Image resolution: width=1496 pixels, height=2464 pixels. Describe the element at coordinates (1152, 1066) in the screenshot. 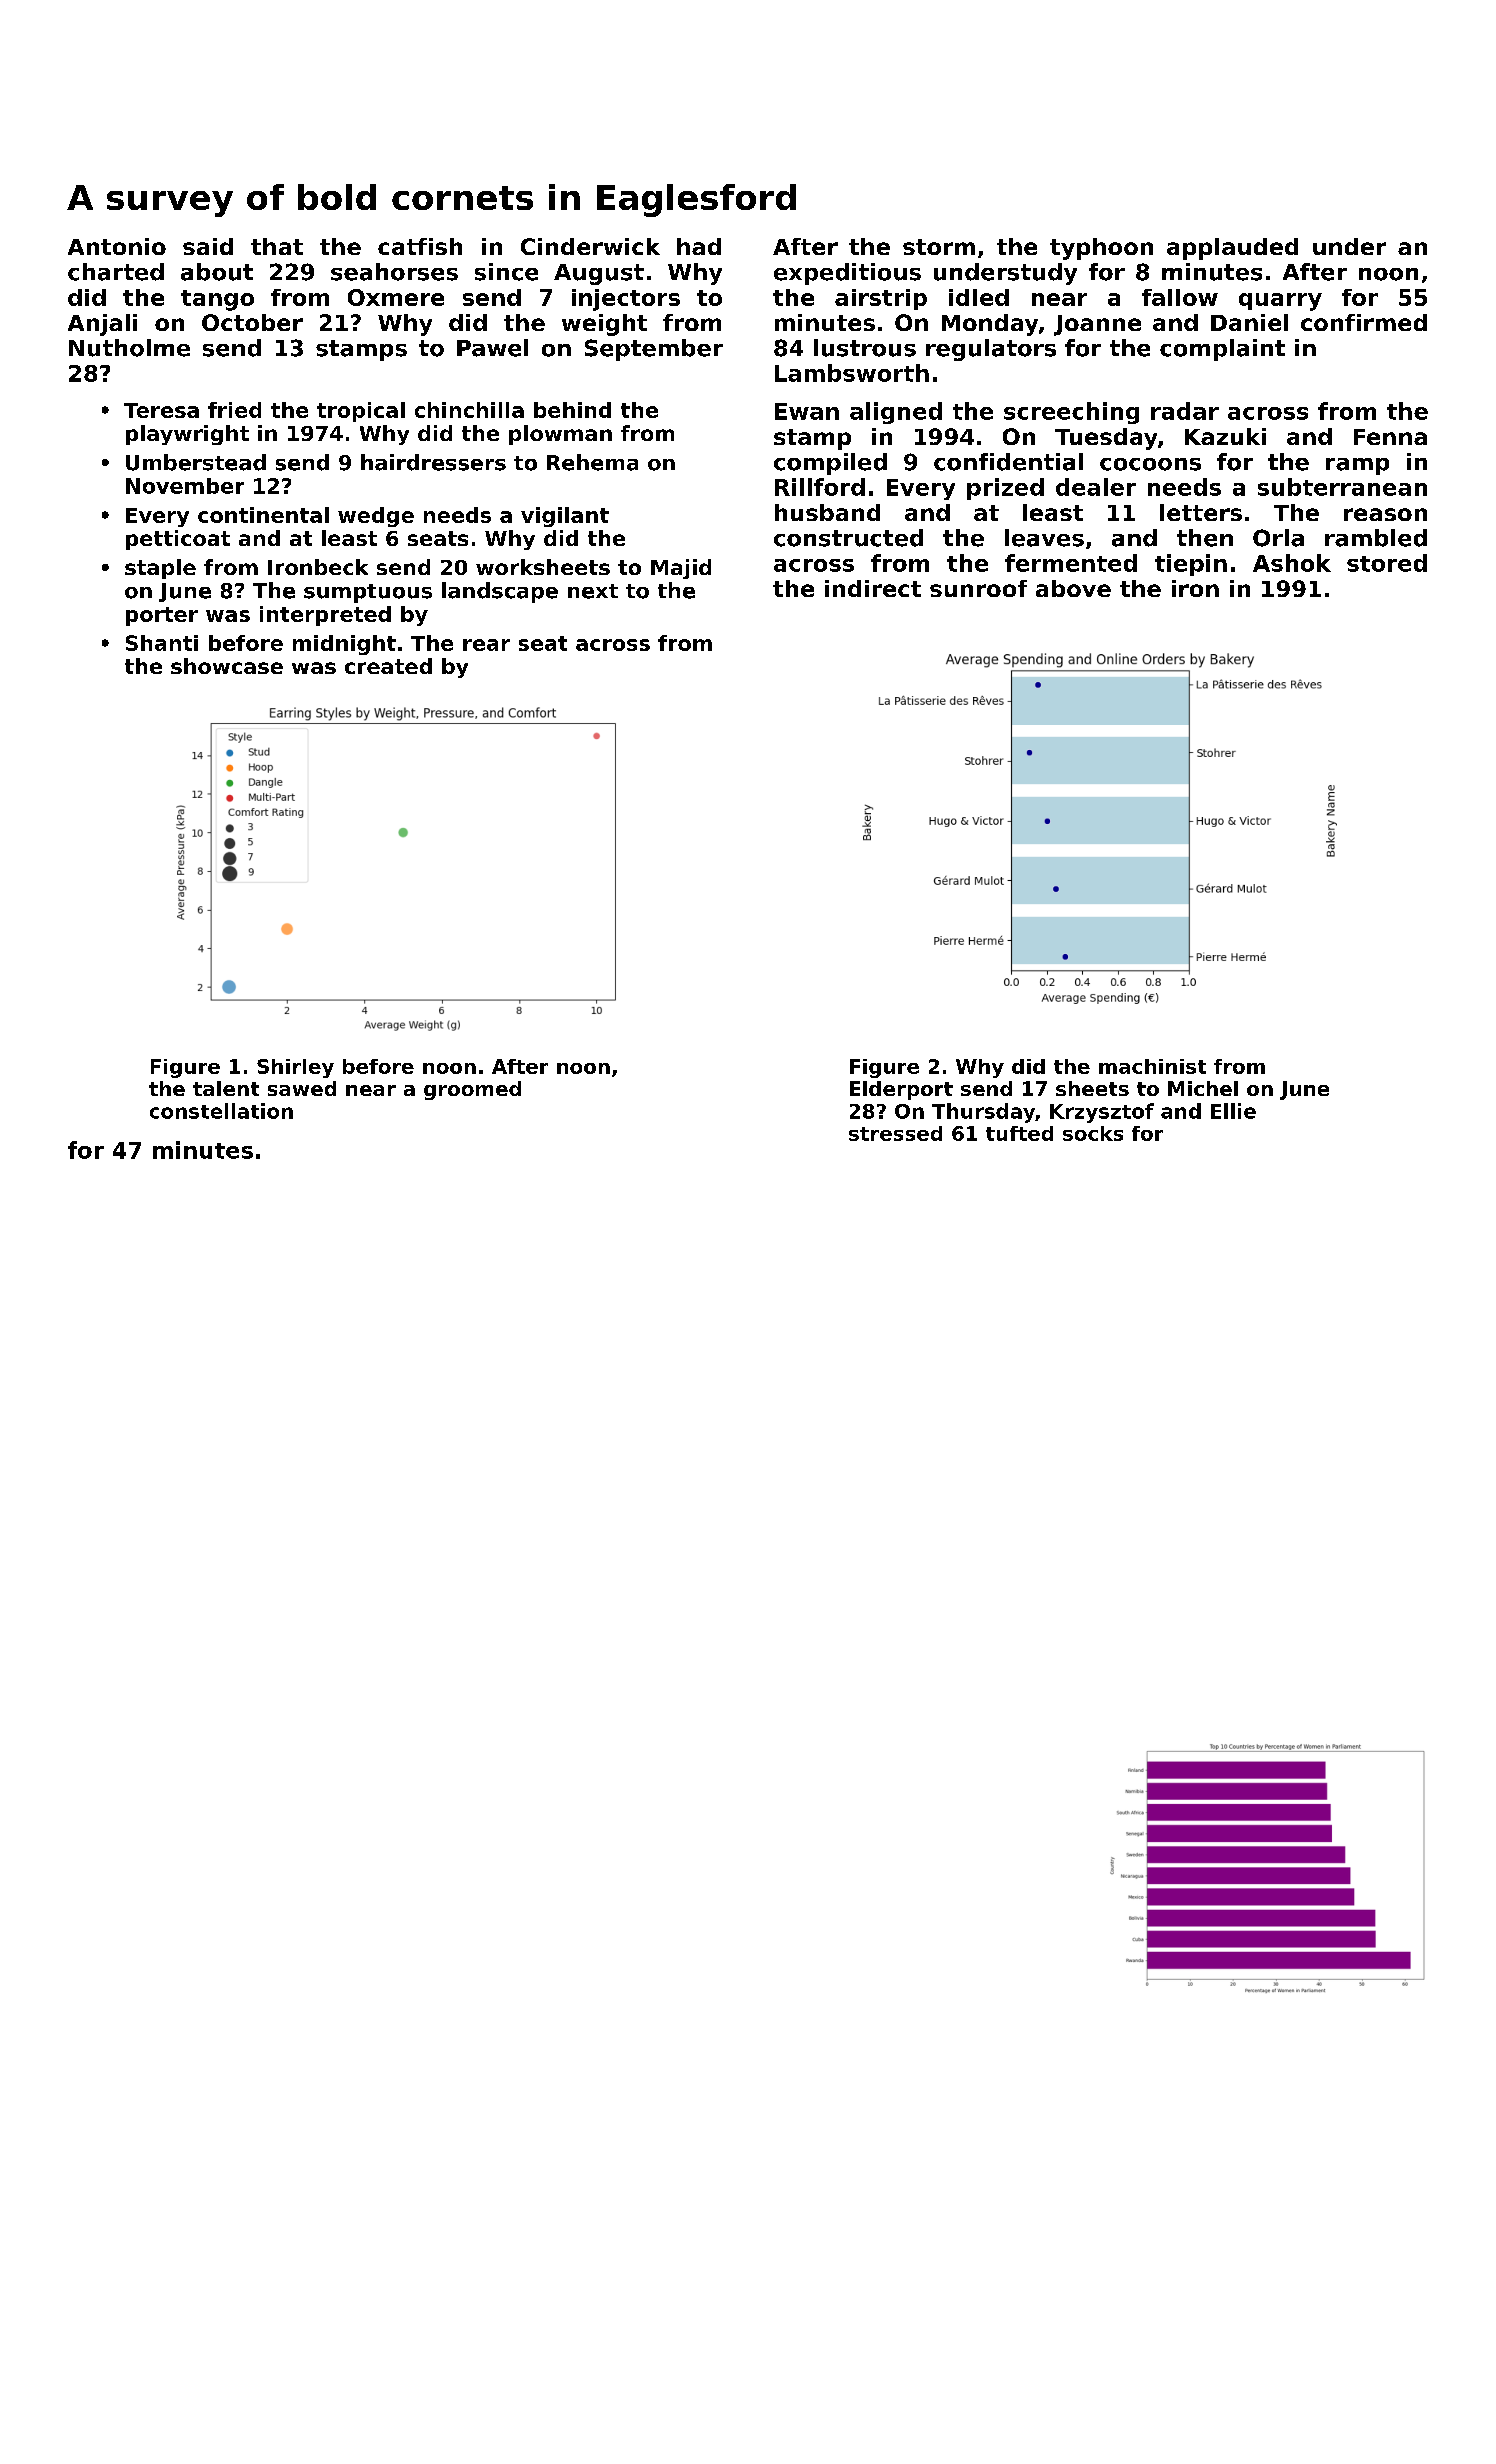

I see `machinist` at that location.
